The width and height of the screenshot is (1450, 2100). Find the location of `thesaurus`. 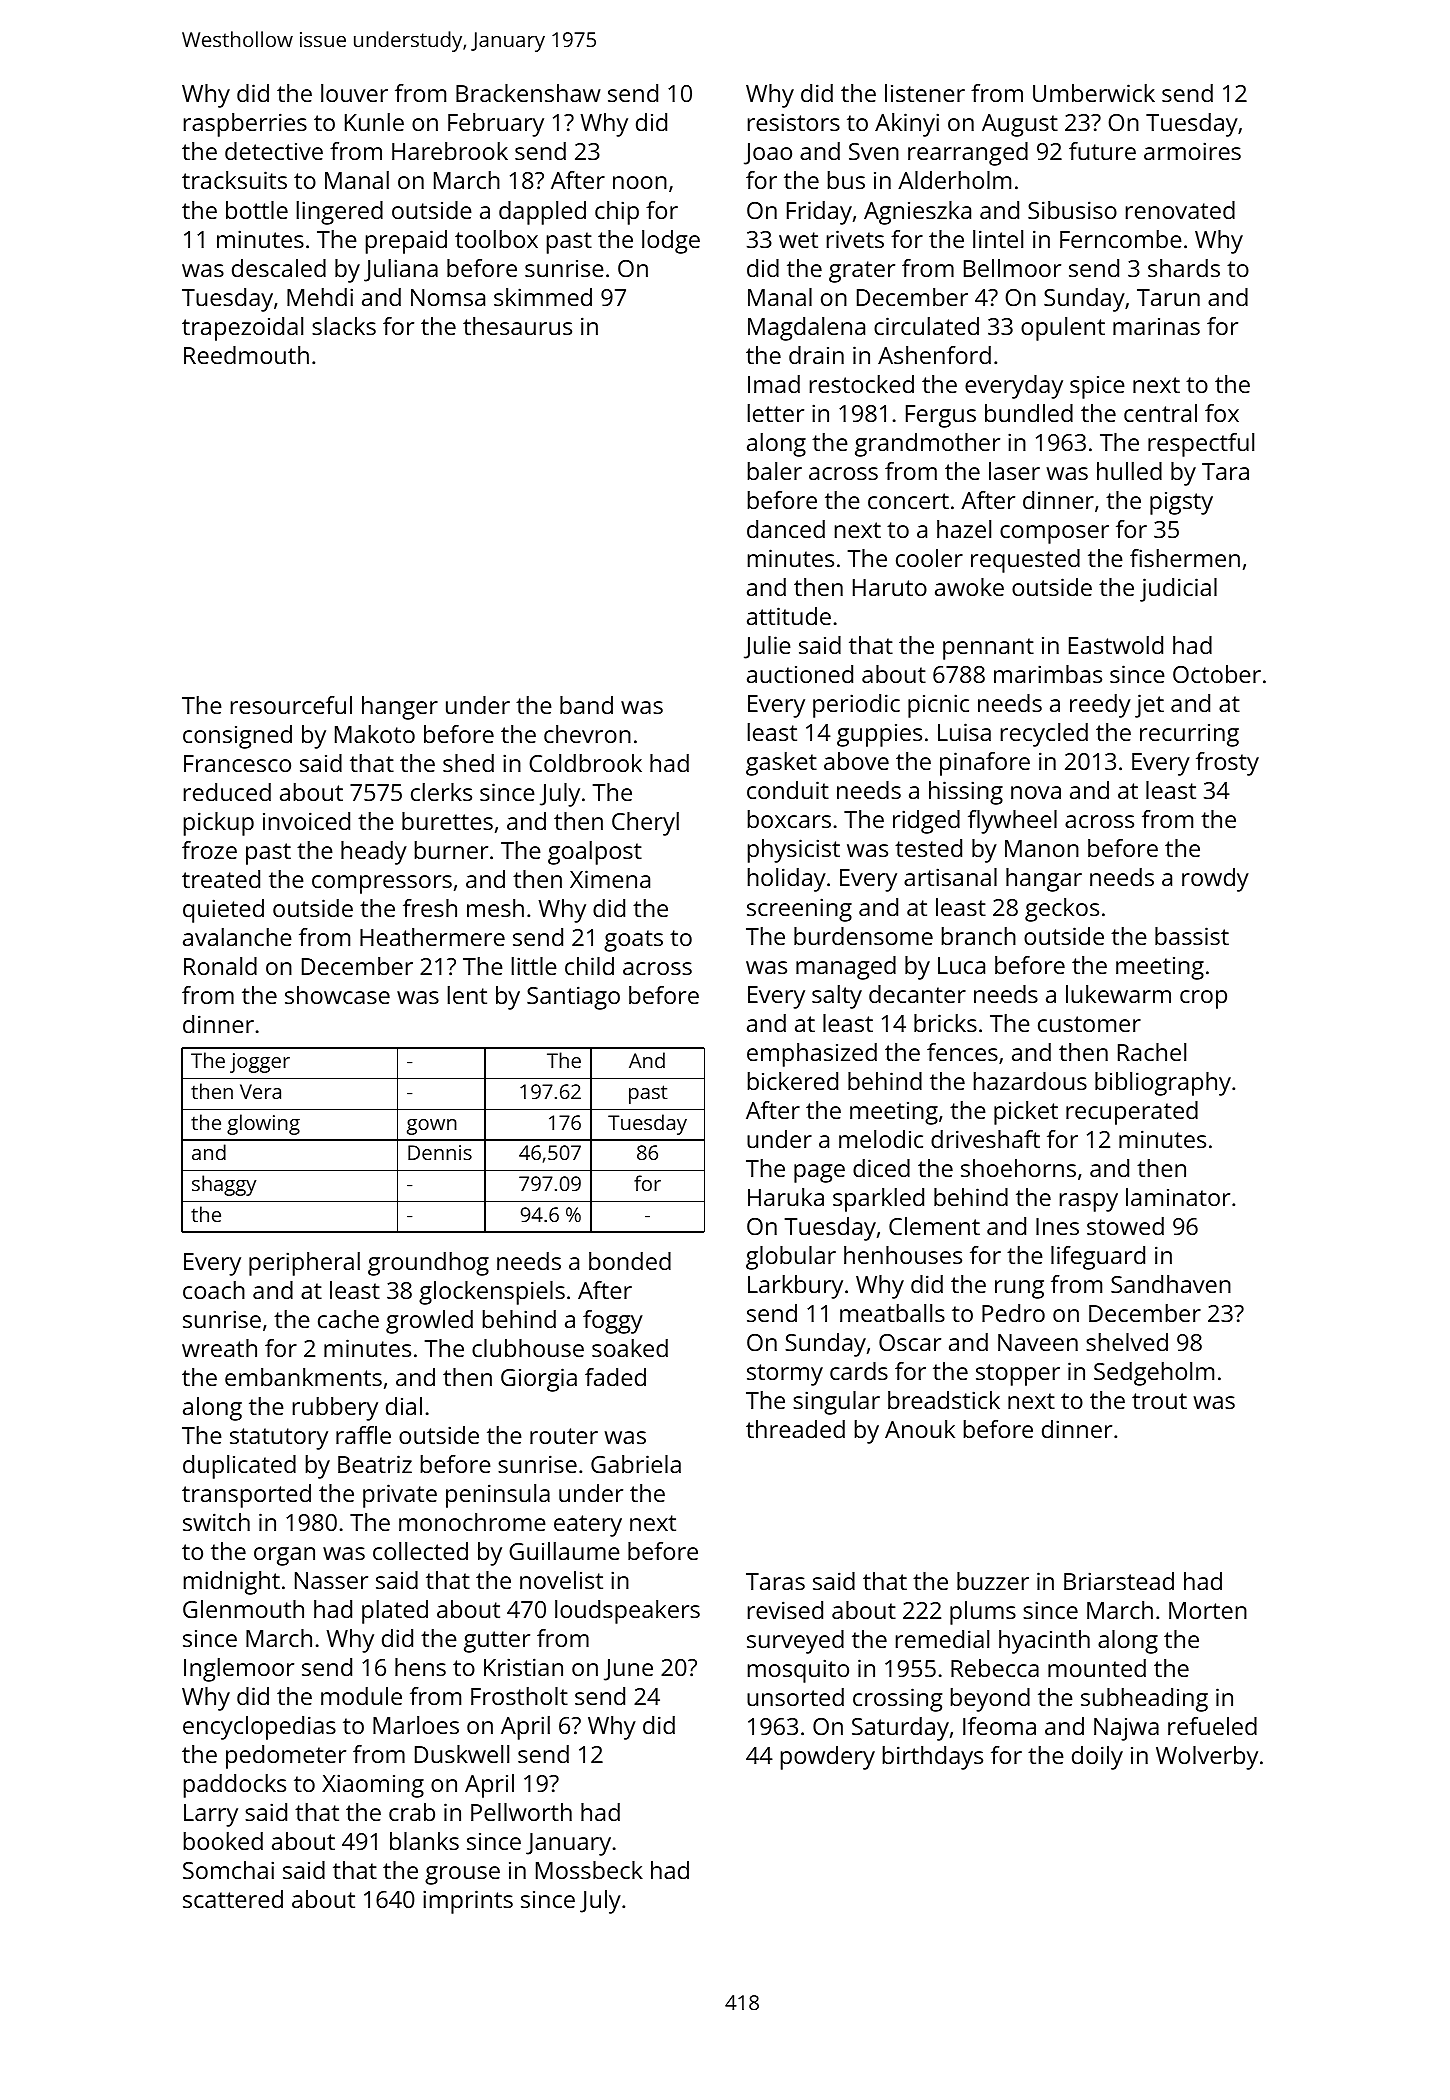

thesaurus is located at coordinates (517, 326).
